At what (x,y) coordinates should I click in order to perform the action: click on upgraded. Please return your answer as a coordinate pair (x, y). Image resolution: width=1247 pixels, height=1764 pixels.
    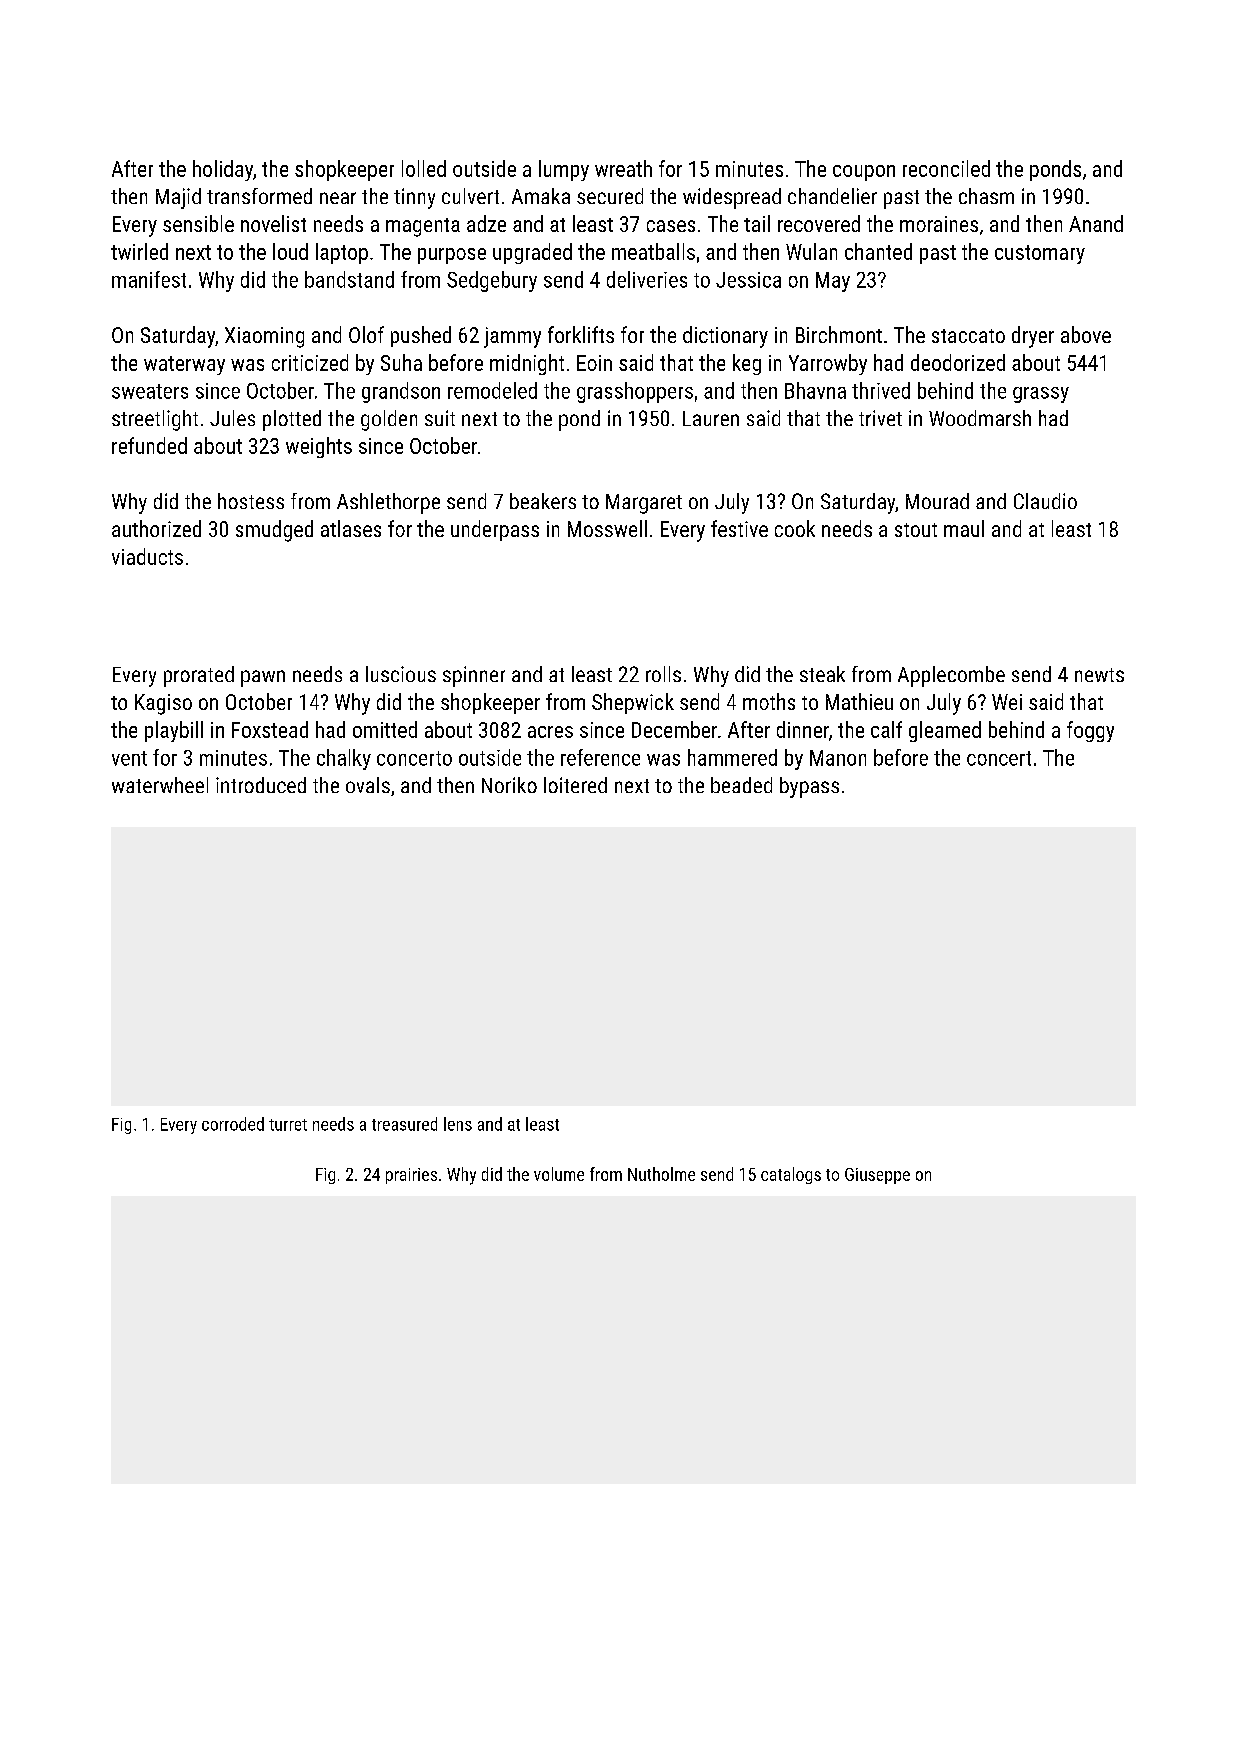
    Looking at the image, I should click on (532, 253).
